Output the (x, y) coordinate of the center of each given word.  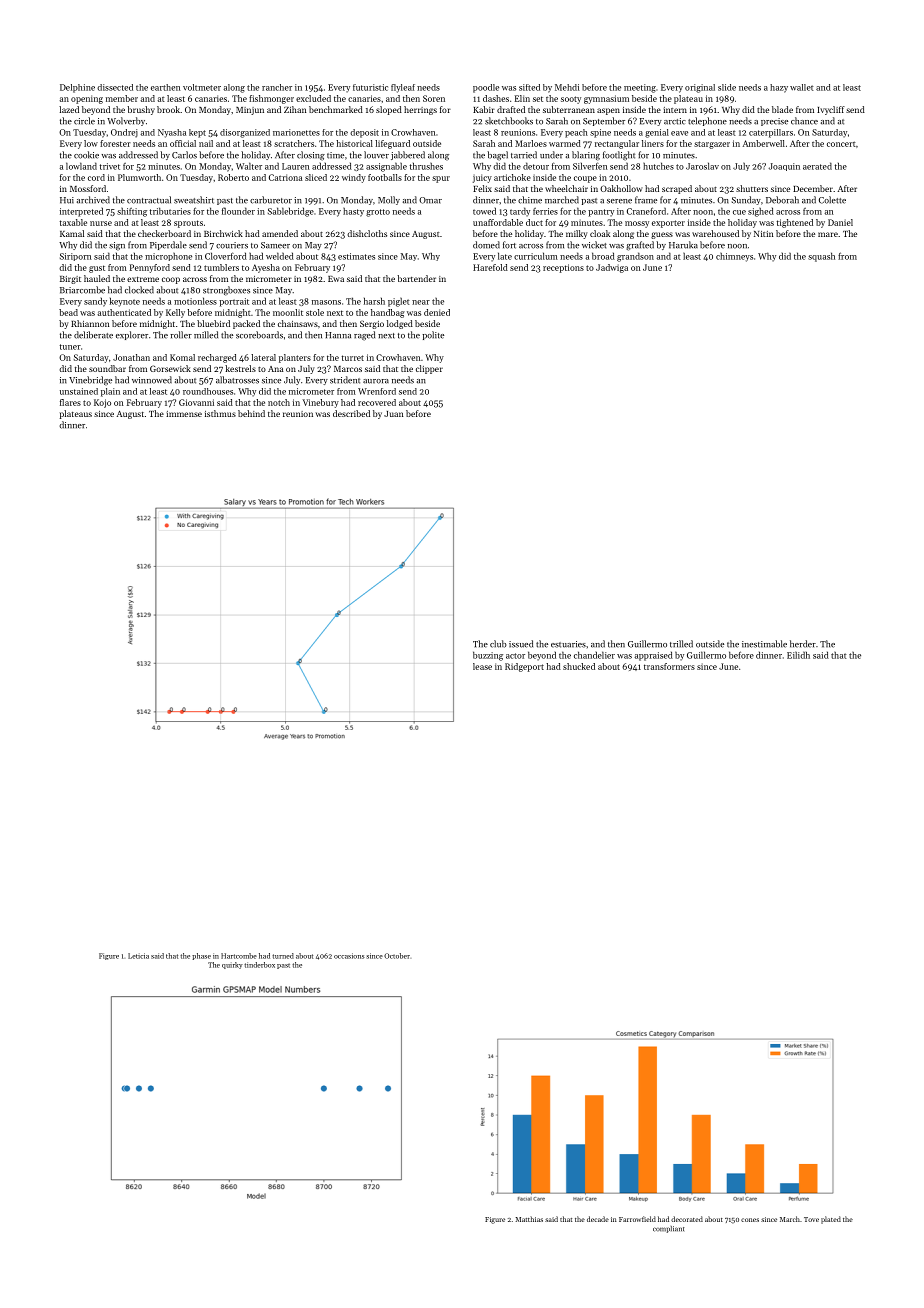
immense (184, 414)
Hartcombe (239, 956)
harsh (374, 301)
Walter (249, 166)
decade (598, 1219)
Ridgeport (524, 667)
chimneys (734, 257)
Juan (393, 414)
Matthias (529, 1219)
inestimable (764, 644)
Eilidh (798, 655)
